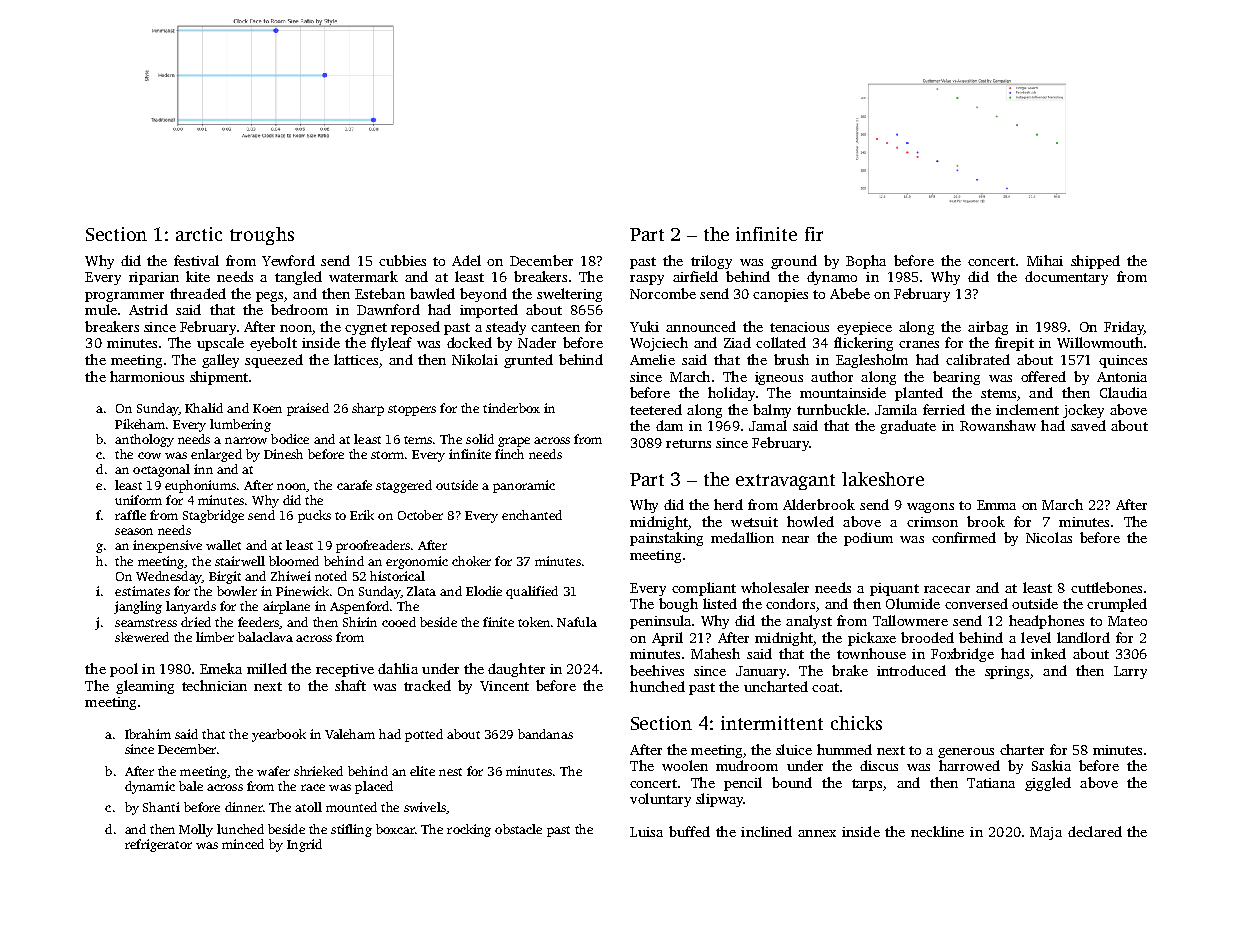  What do you see at coordinates (817, 833) in the screenshot?
I see `annex` at bounding box center [817, 833].
